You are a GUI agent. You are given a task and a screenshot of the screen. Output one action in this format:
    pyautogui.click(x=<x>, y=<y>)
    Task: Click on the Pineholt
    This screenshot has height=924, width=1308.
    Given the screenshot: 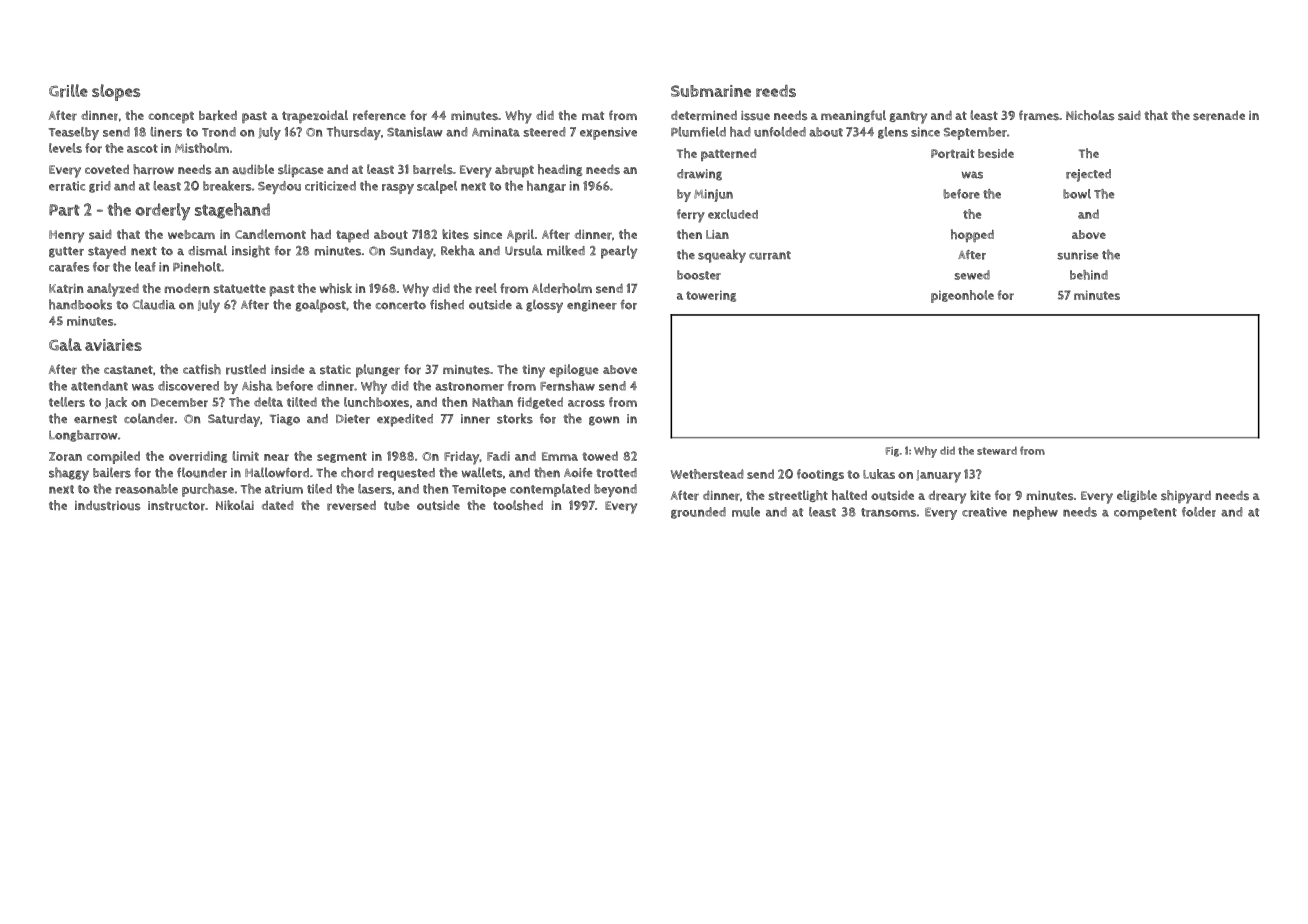 What is the action you would take?
    pyautogui.click(x=197, y=267)
